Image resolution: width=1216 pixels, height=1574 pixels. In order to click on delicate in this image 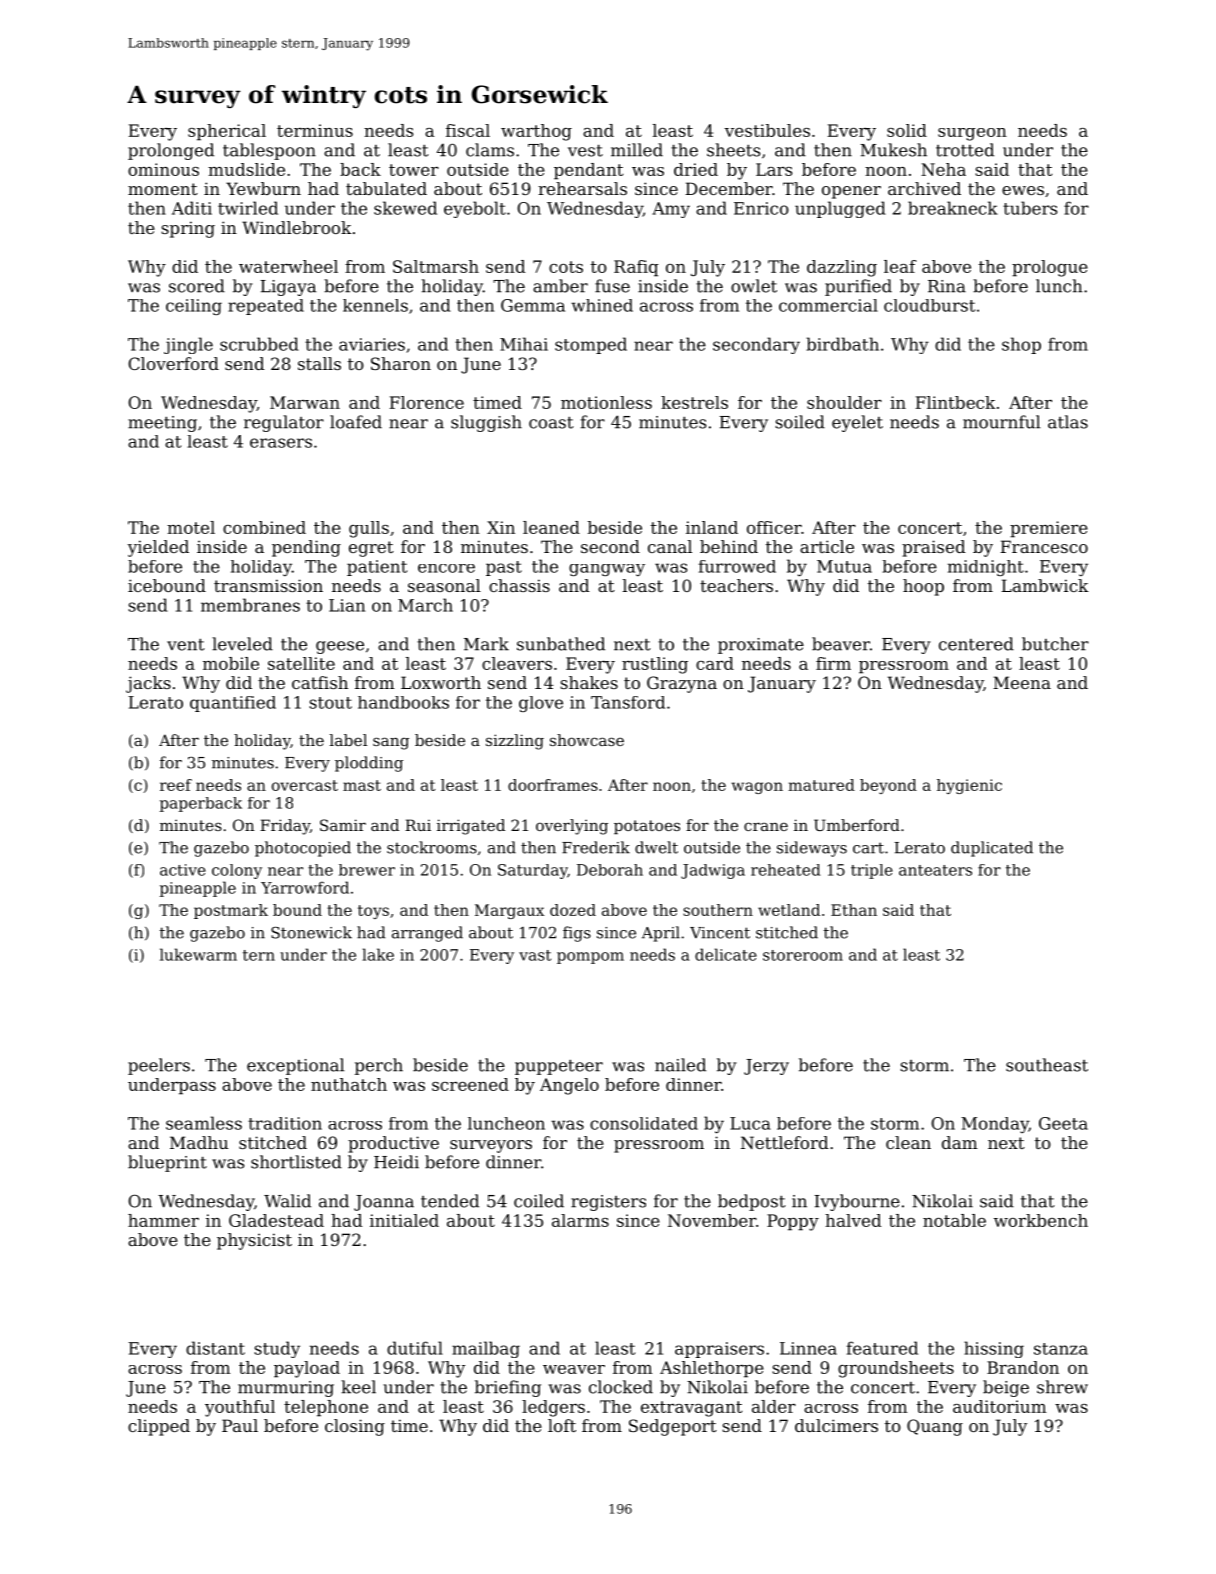, I will do `click(726, 954)`.
